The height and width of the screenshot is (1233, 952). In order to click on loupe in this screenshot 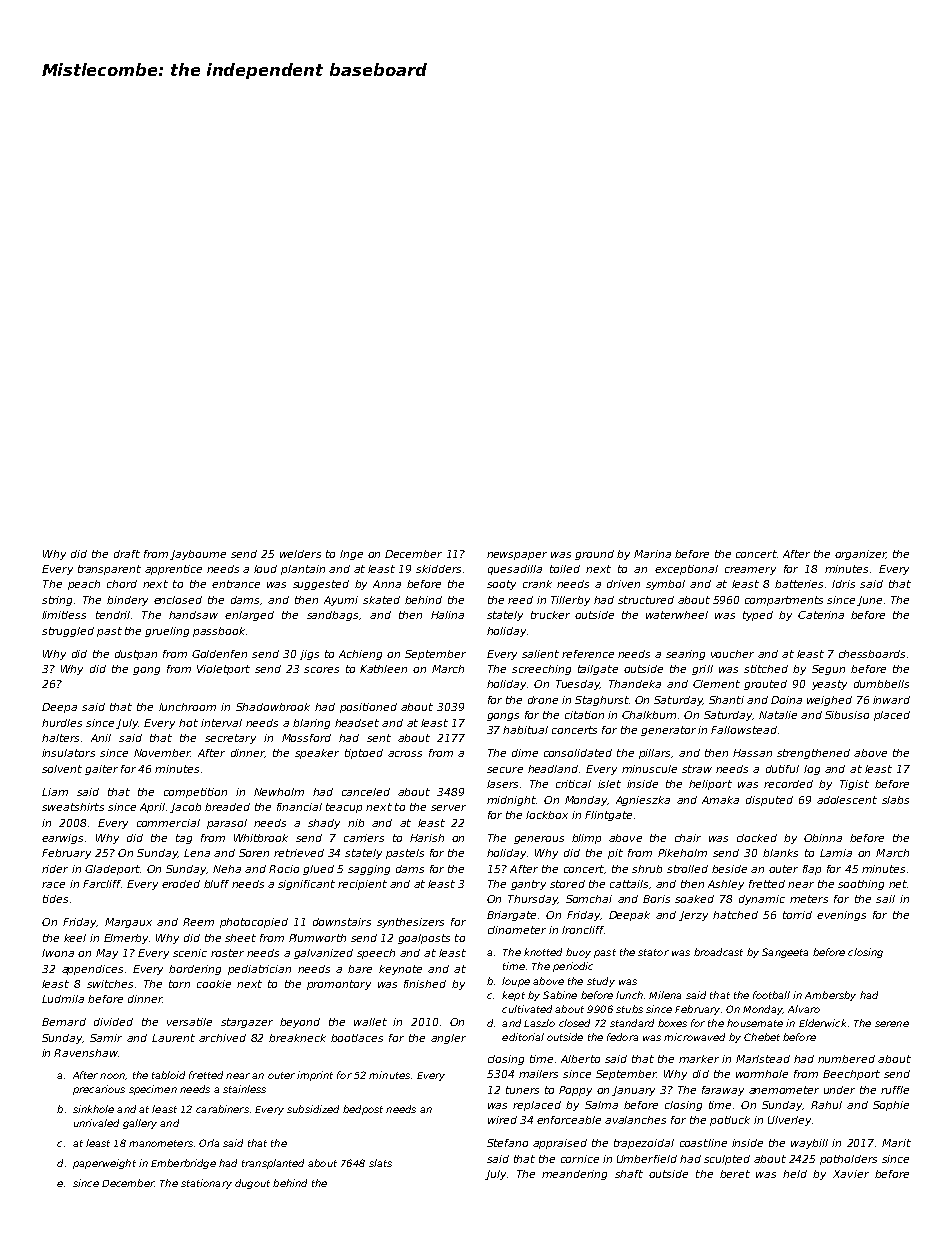, I will do `click(516, 982)`.
